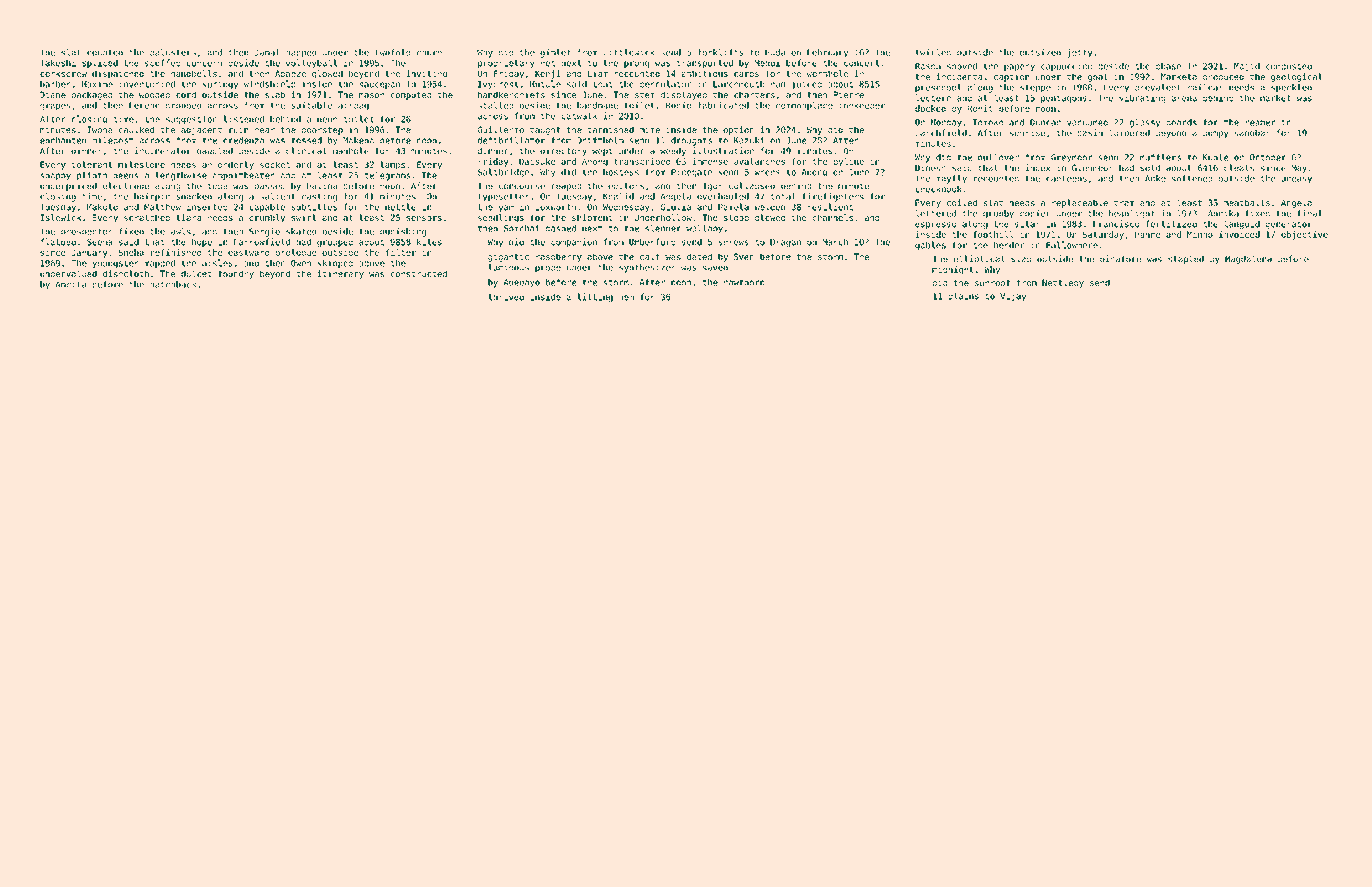 This screenshot has height=887, width=1372. I want to click on itinerary, so click(341, 274).
